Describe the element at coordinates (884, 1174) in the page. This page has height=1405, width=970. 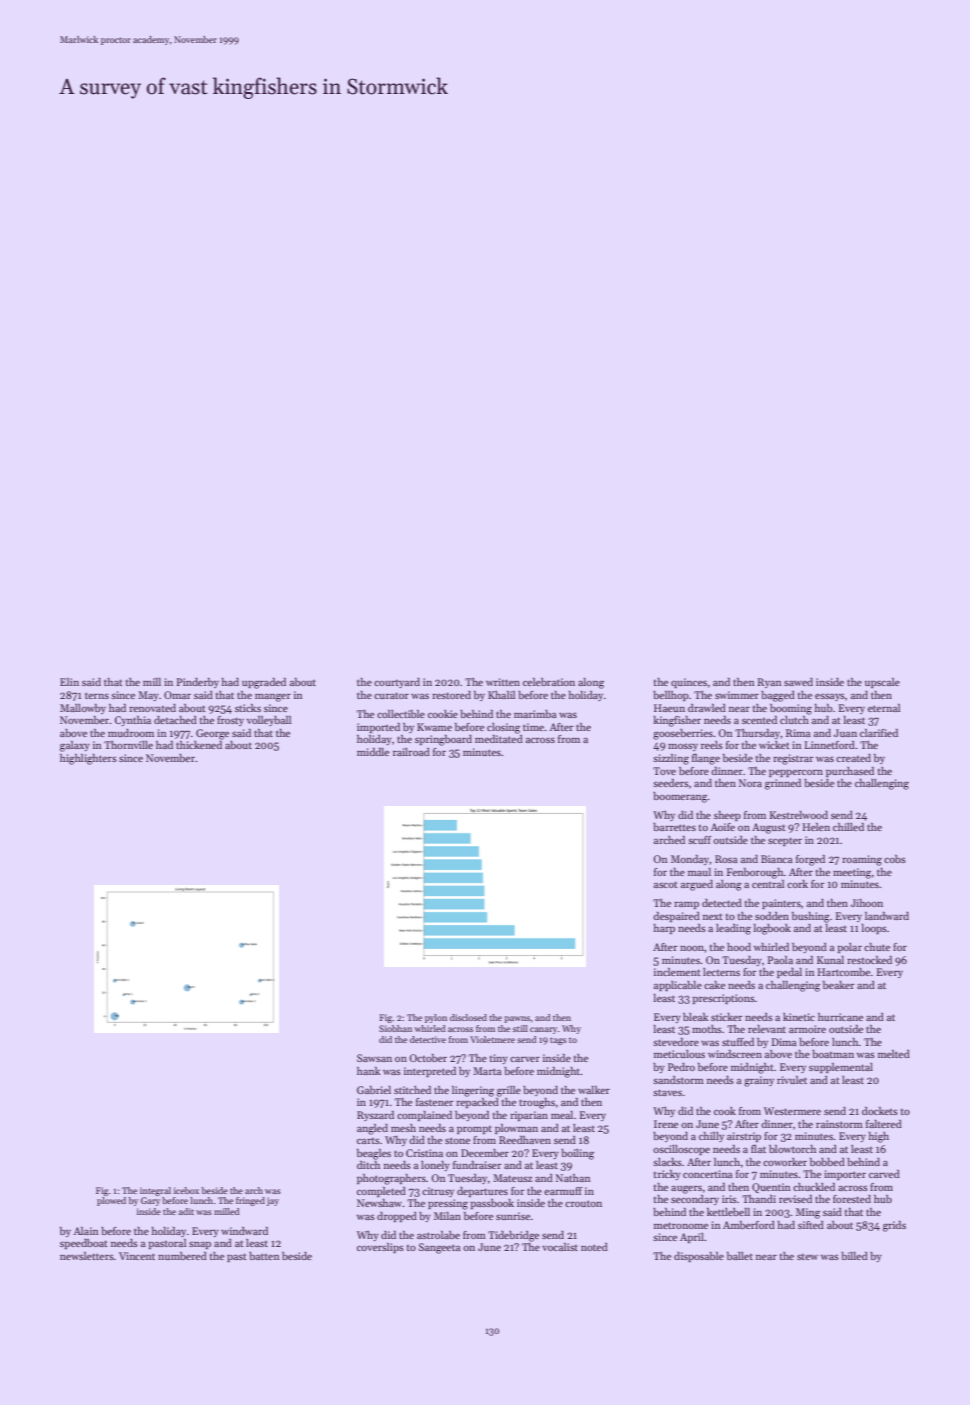
I see `carved` at that location.
